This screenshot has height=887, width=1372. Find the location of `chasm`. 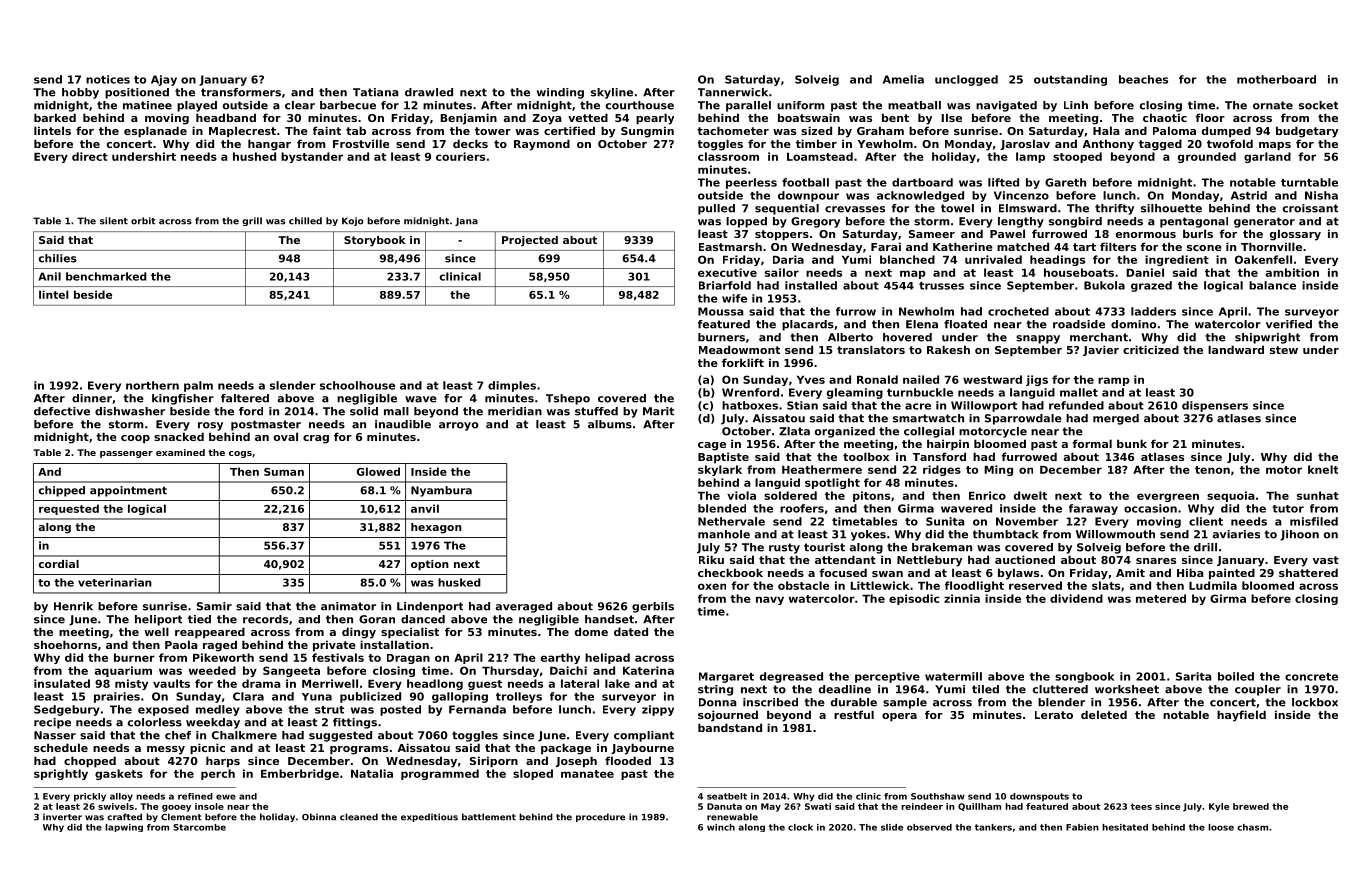

chasm is located at coordinates (1252, 827).
